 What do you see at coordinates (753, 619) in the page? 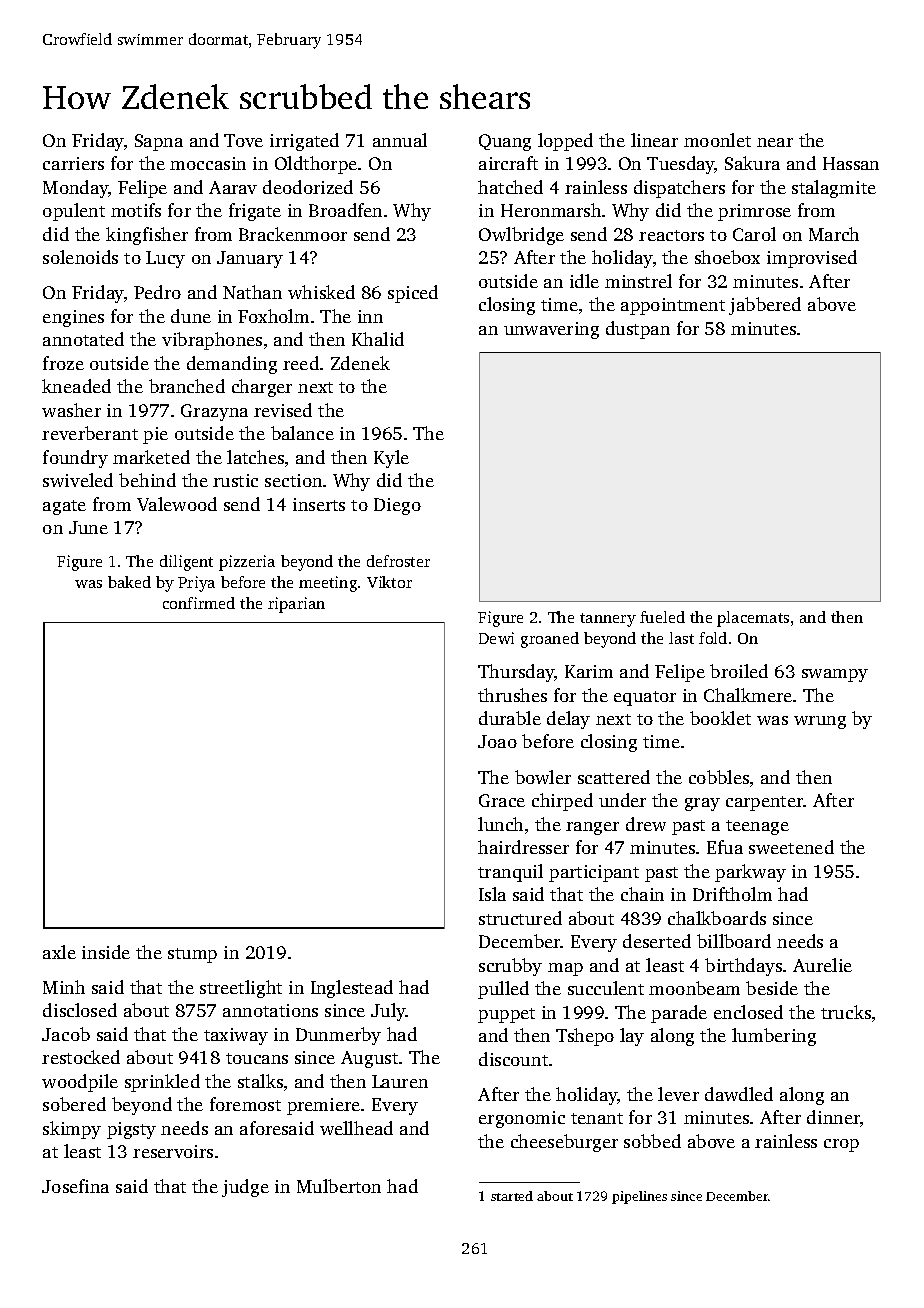
I see `placemats` at bounding box center [753, 619].
